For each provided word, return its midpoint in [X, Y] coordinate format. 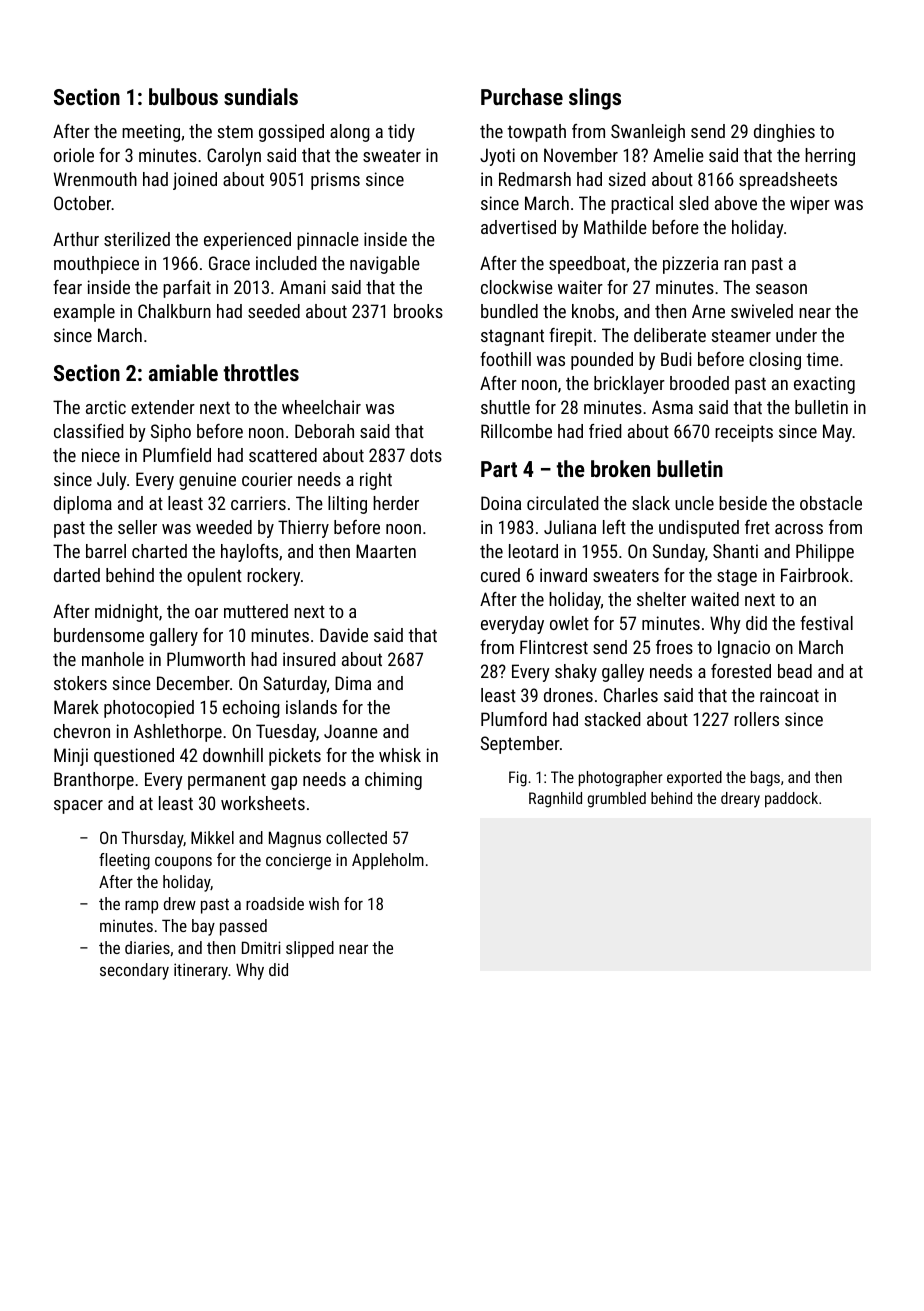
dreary [740, 800]
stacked [612, 719]
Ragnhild [555, 800]
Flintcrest [554, 647]
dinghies [784, 133]
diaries [147, 947]
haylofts [249, 553]
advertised [518, 227]
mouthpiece [96, 265]
